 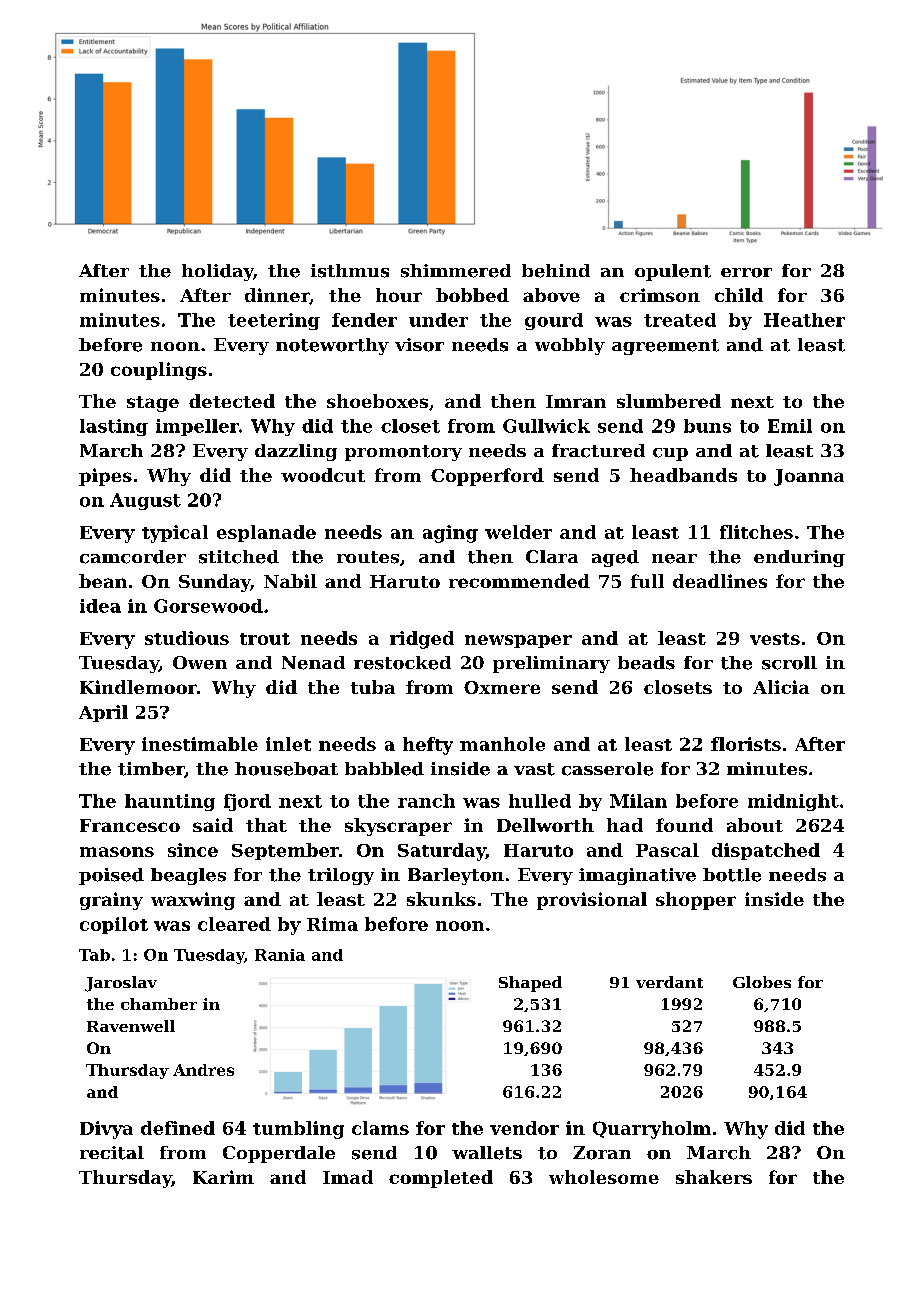 I want to click on vendor, so click(x=524, y=1128).
